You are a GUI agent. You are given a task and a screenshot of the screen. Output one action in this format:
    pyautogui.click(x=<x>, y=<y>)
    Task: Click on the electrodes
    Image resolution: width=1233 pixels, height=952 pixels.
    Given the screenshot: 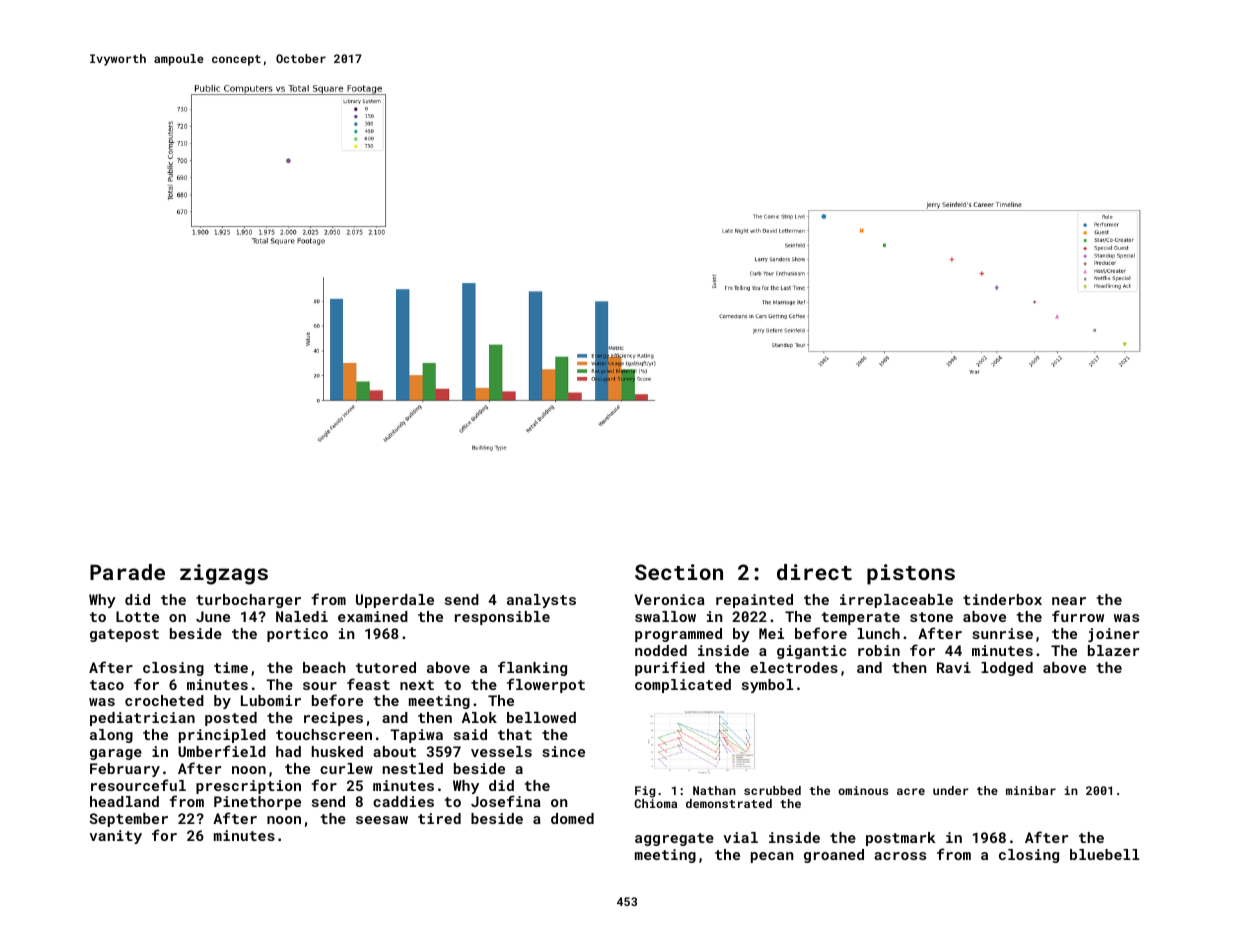 What is the action you would take?
    pyautogui.click(x=794, y=667)
